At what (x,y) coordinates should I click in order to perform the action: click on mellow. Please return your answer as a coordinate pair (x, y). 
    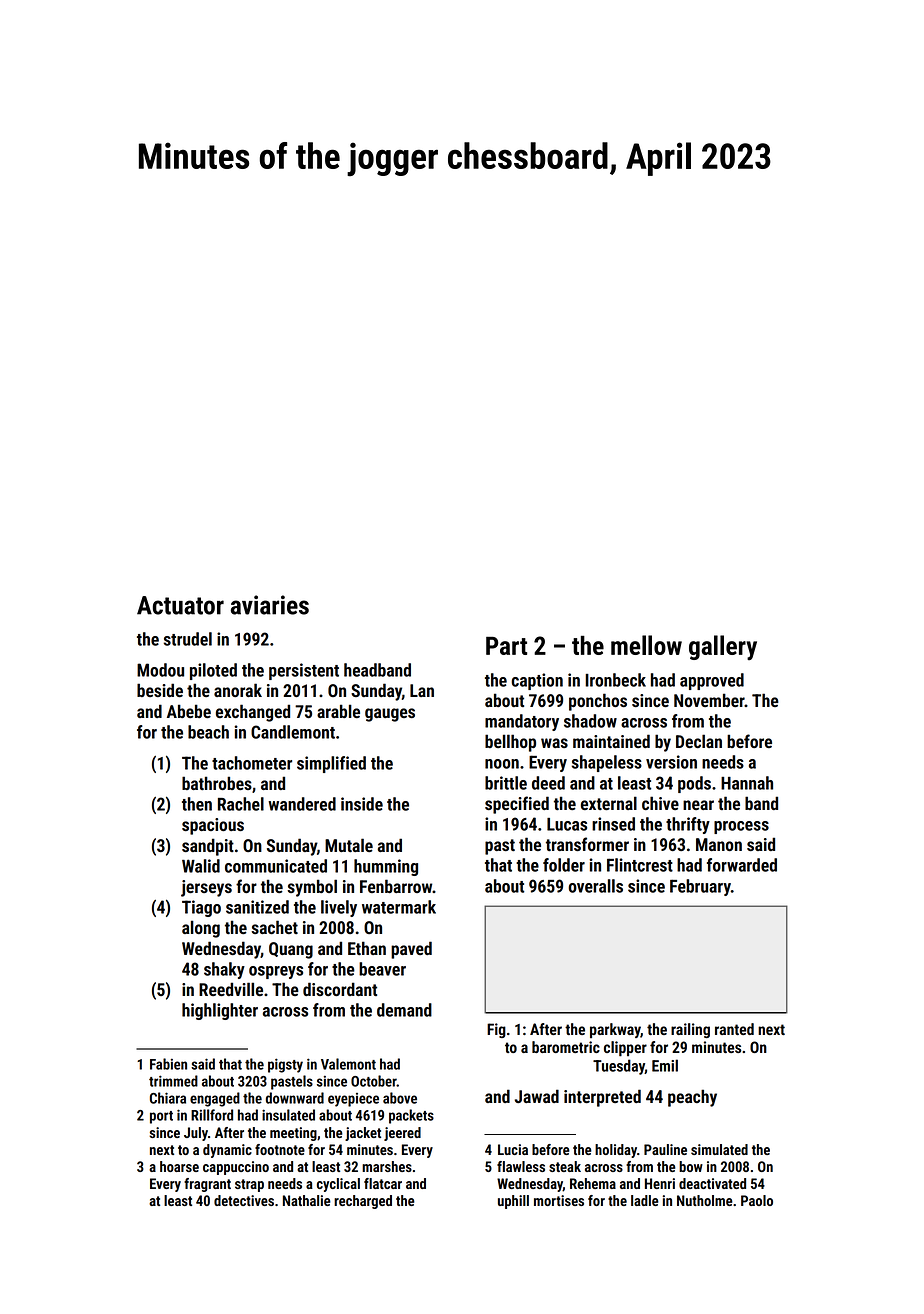
    Looking at the image, I should click on (646, 645).
